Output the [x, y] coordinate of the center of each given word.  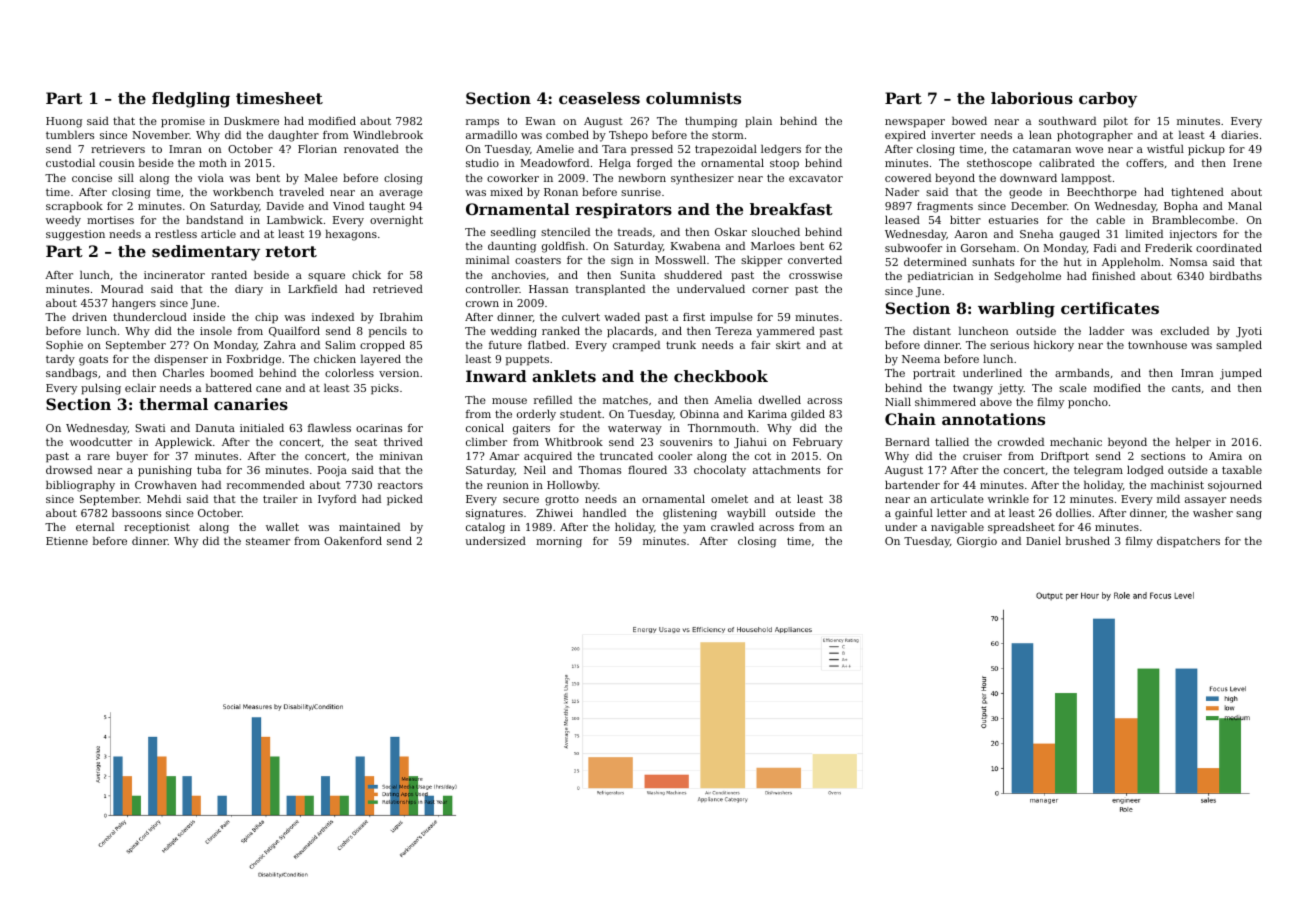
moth [213, 162]
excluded [1185, 330]
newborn [642, 177]
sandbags [71, 374]
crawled [732, 526]
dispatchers [1188, 542]
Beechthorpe [1102, 193]
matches [625, 399]
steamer [268, 541]
